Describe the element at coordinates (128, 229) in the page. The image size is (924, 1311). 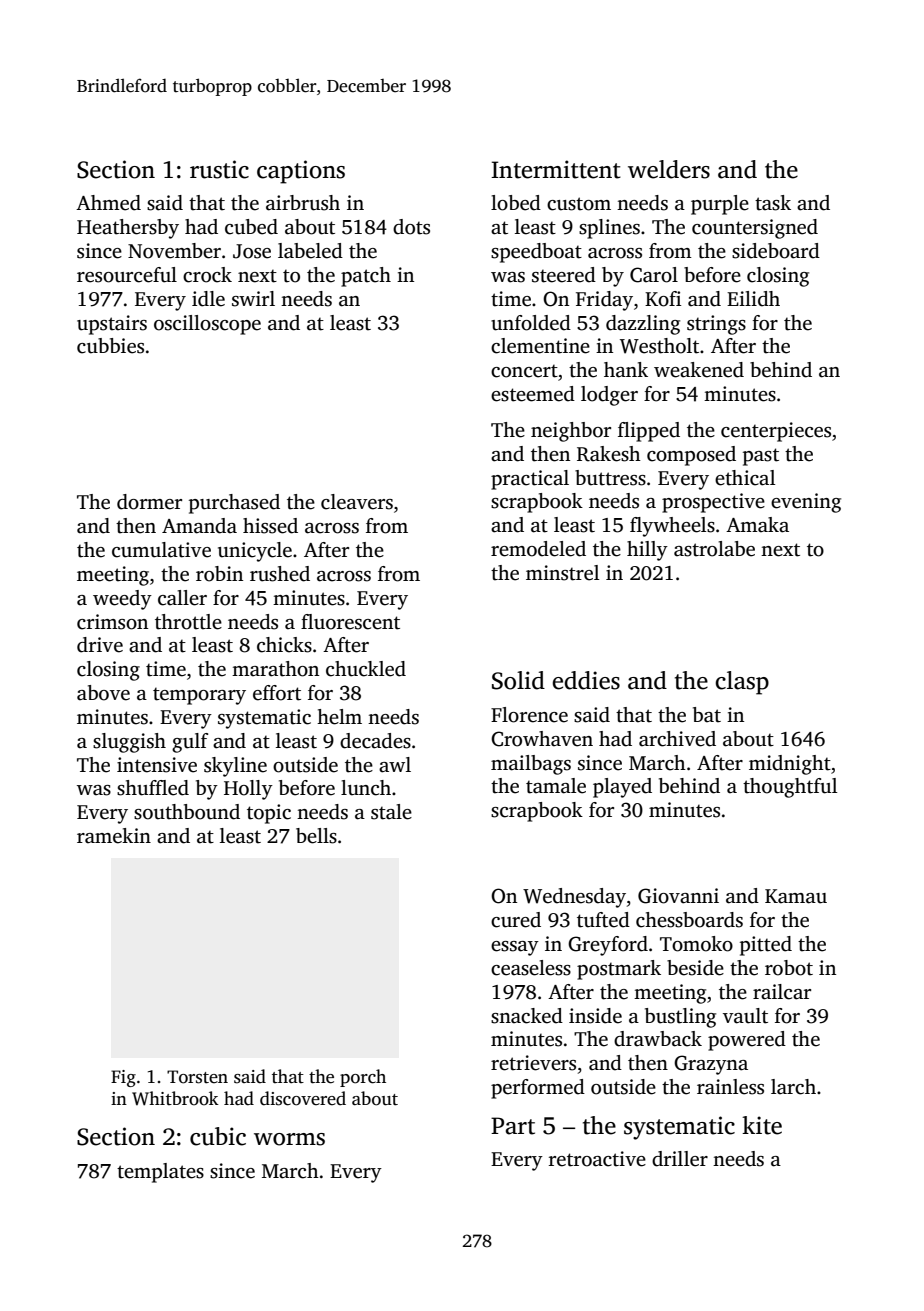
I see `Heathersby` at that location.
